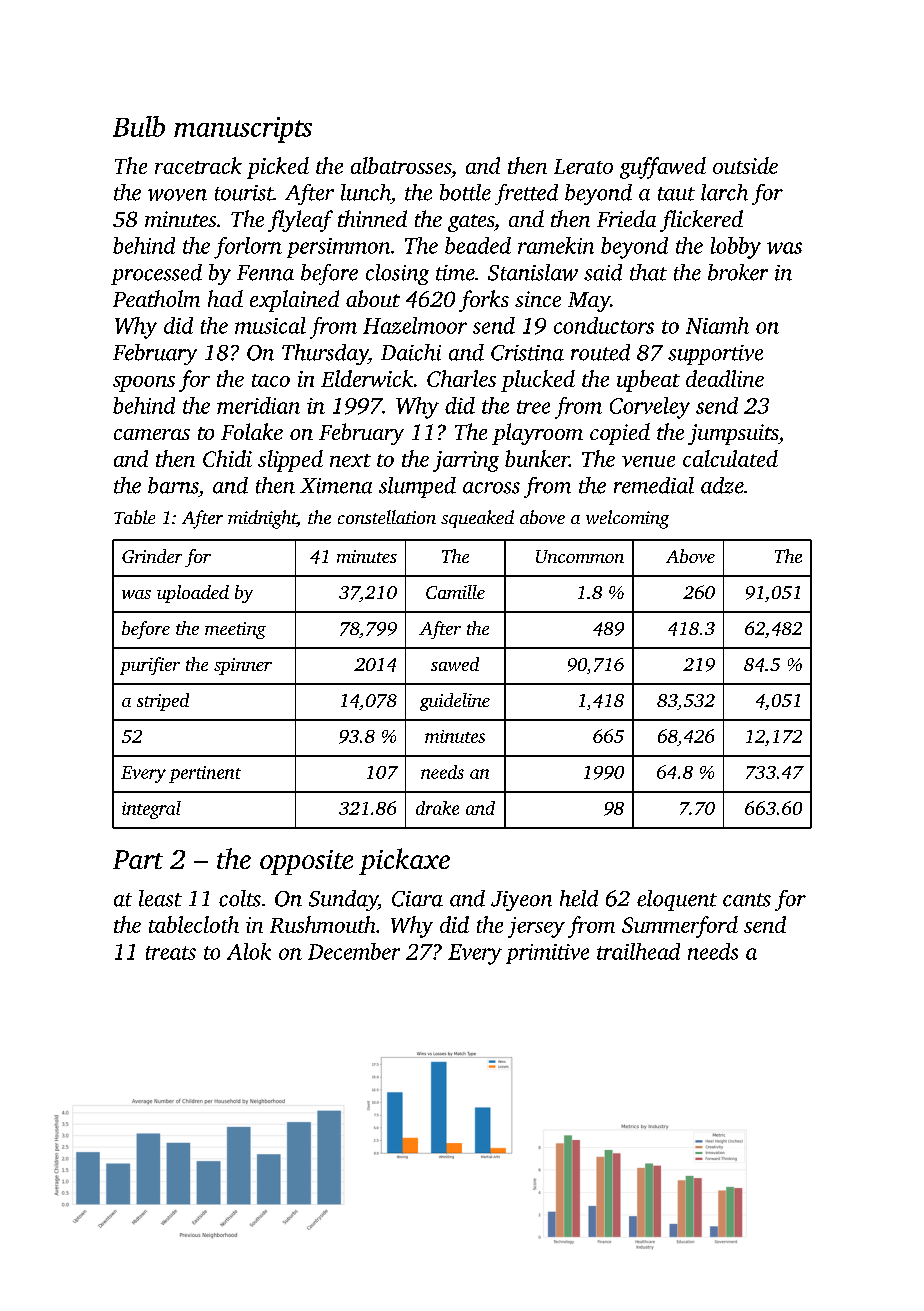  Describe the element at coordinates (139, 126) in the image. I see `Bulb` at that location.
